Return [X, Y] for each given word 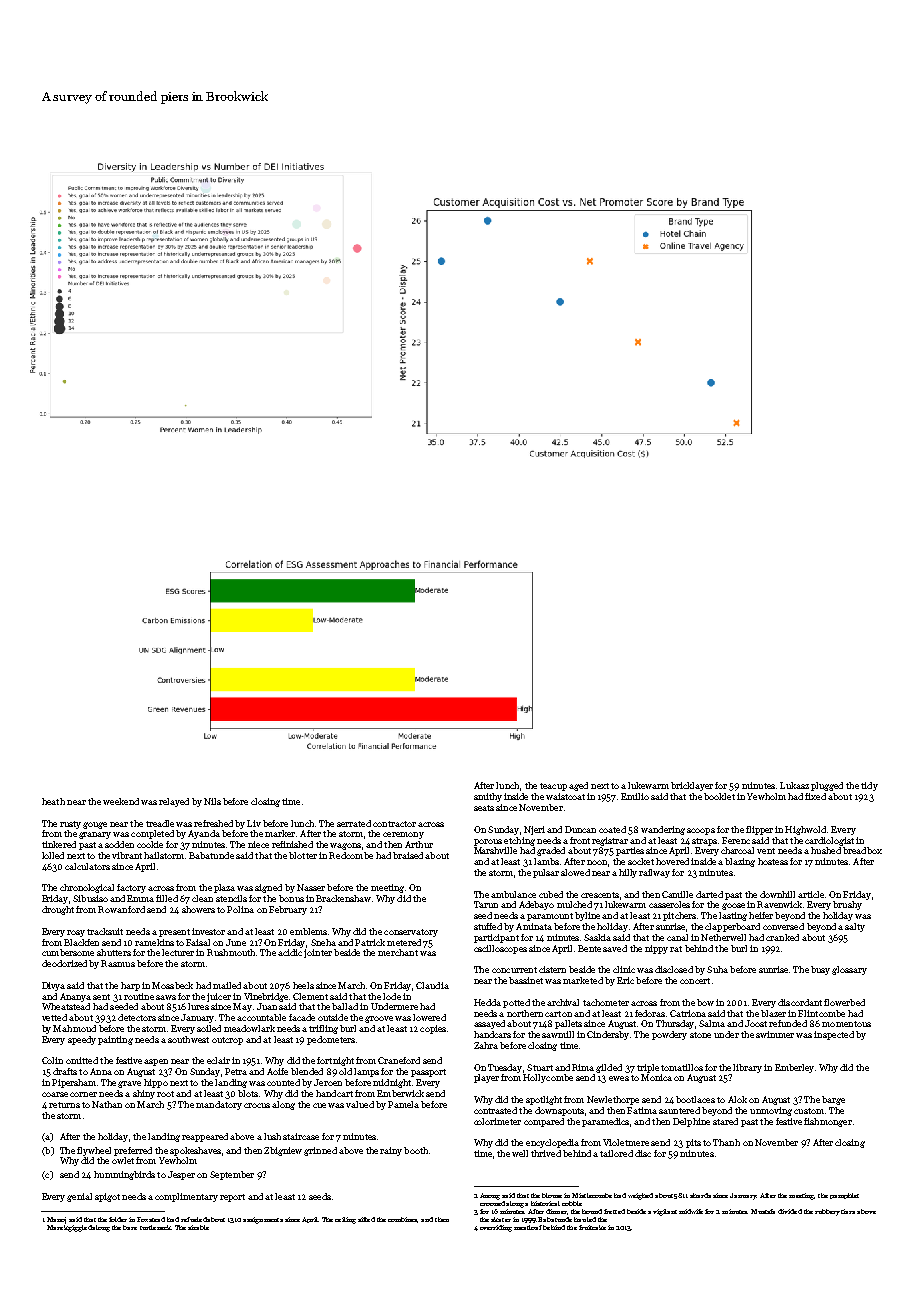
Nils [212, 801]
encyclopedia [552, 1143]
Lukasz [794, 785]
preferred [133, 1151]
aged [578, 786]
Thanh [726, 1142]
